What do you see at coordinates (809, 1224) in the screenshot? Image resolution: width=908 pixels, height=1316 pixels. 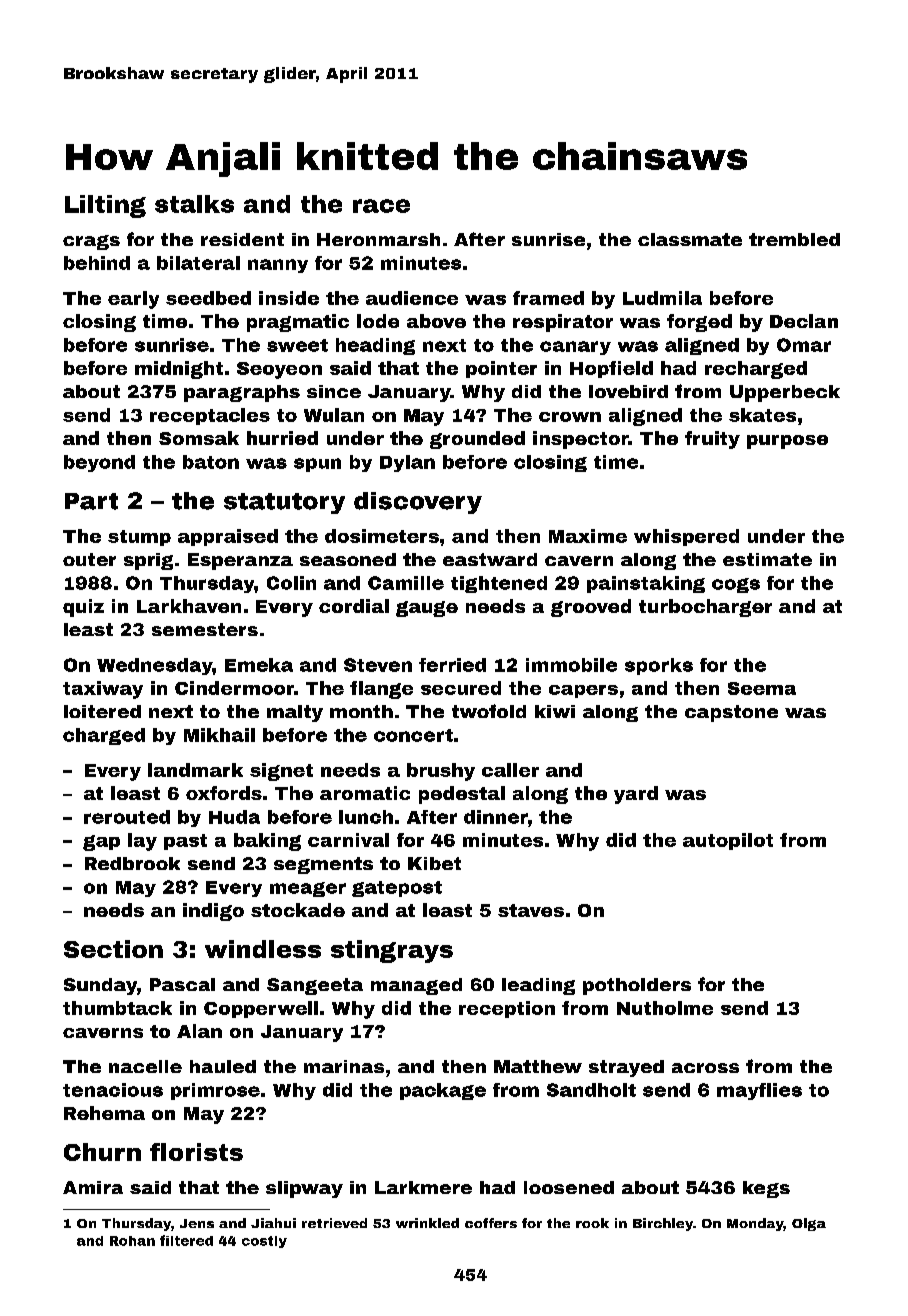 I see `Olga` at bounding box center [809, 1224].
